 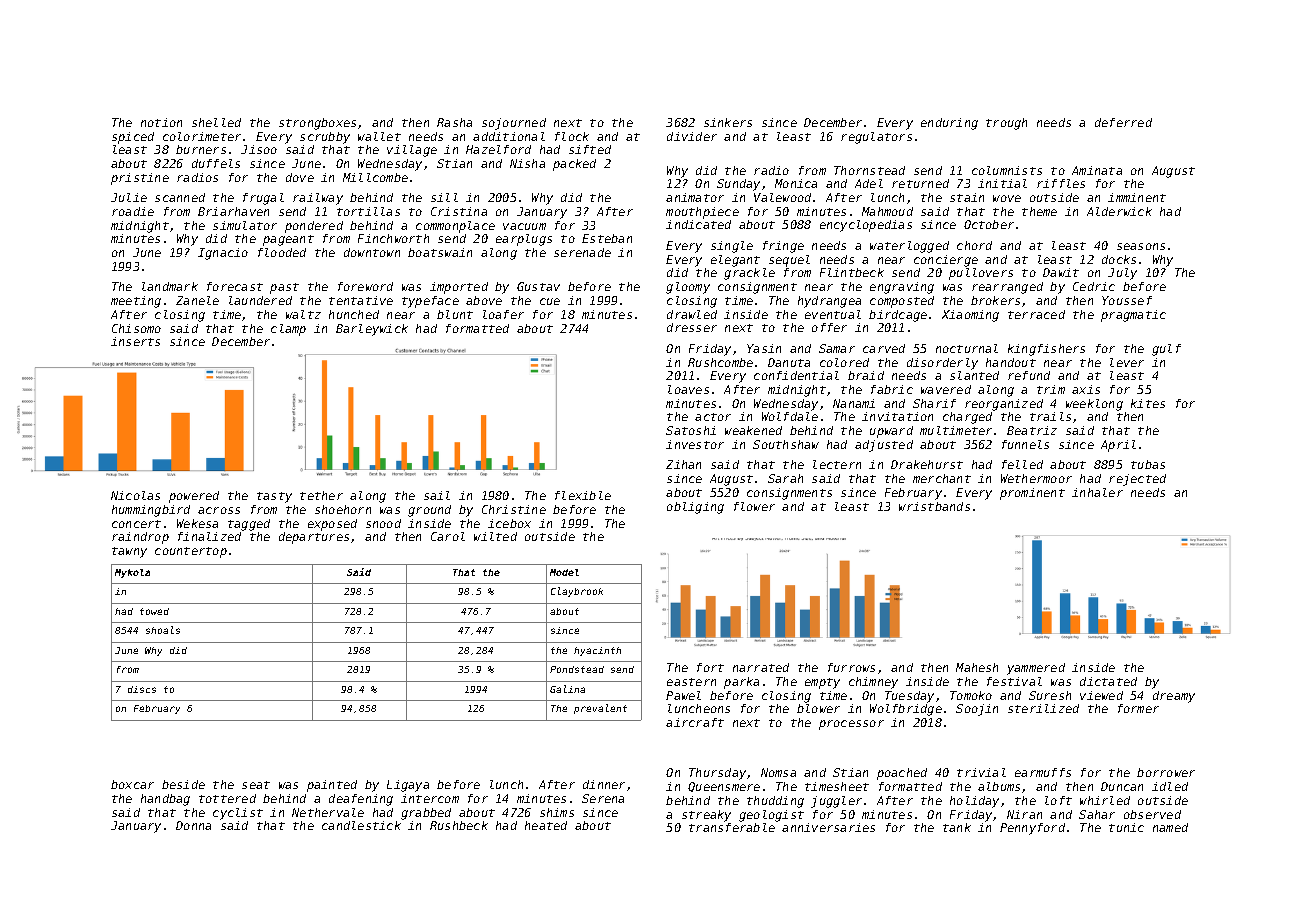 I want to click on tunic, so click(x=1126, y=827).
